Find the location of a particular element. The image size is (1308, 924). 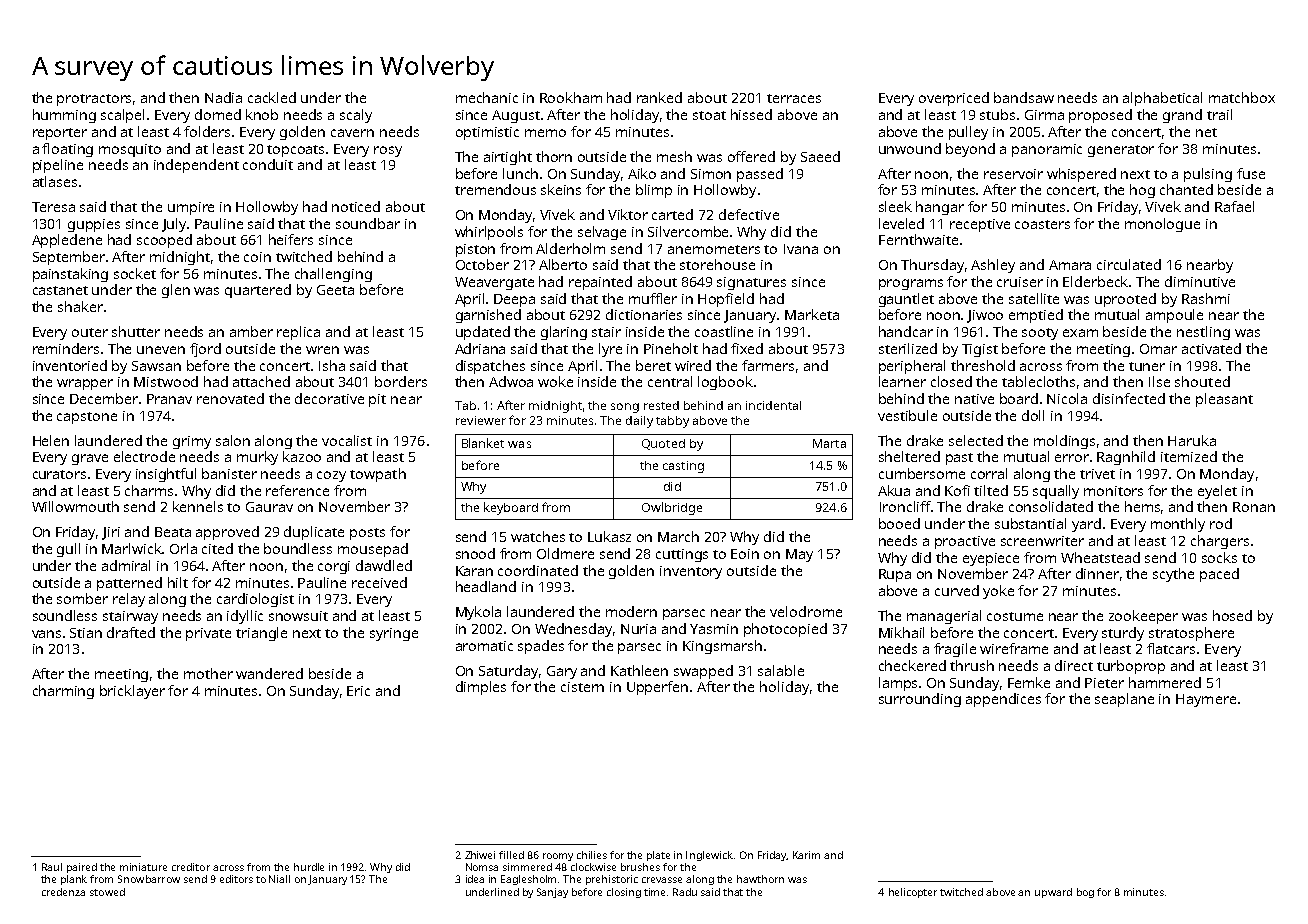

Eric is located at coordinates (358, 691).
